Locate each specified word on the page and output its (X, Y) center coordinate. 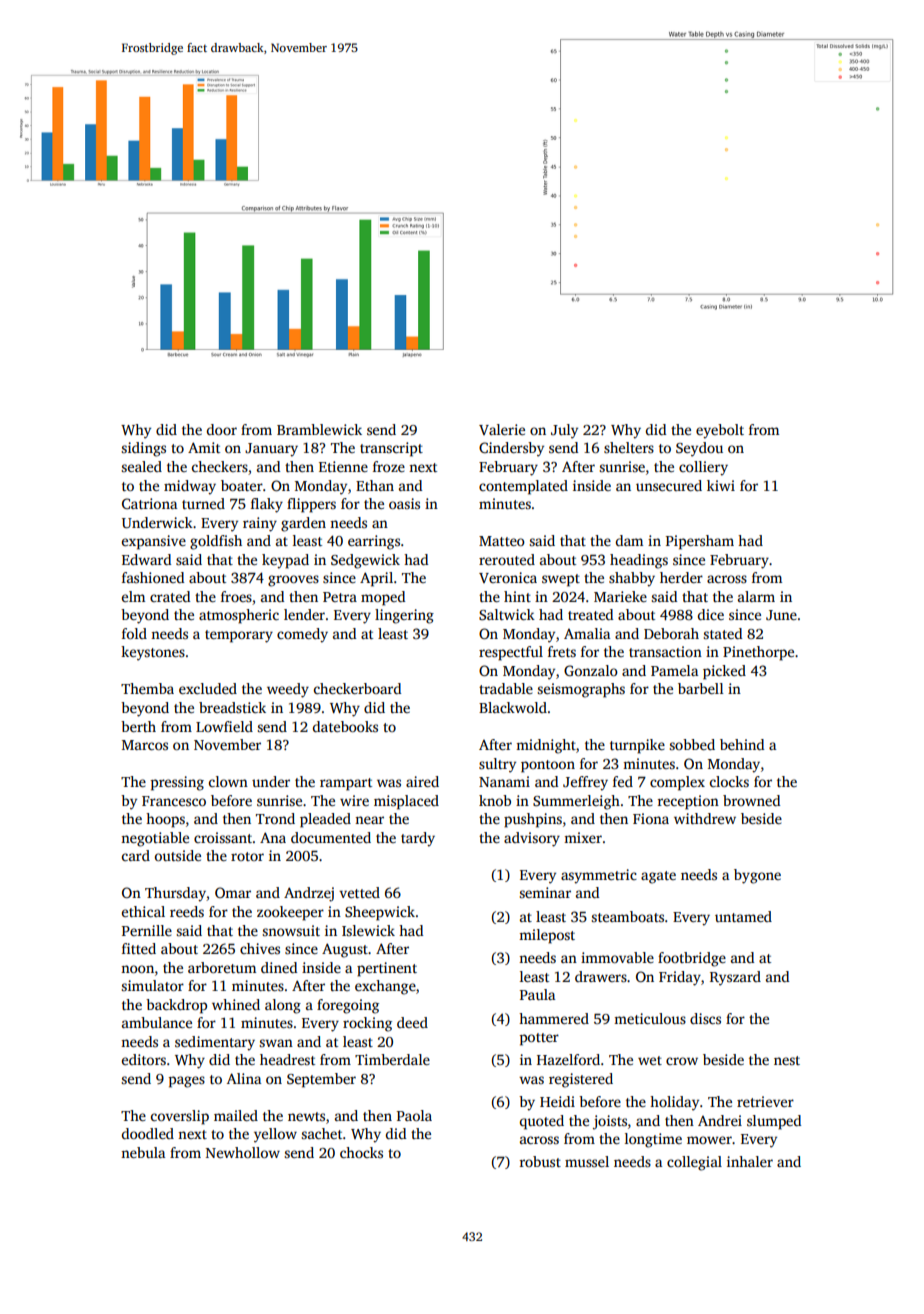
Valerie (502, 429)
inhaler (750, 1161)
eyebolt (720, 431)
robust (540, 1161)
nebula (143, 1152)
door (222, 429)
